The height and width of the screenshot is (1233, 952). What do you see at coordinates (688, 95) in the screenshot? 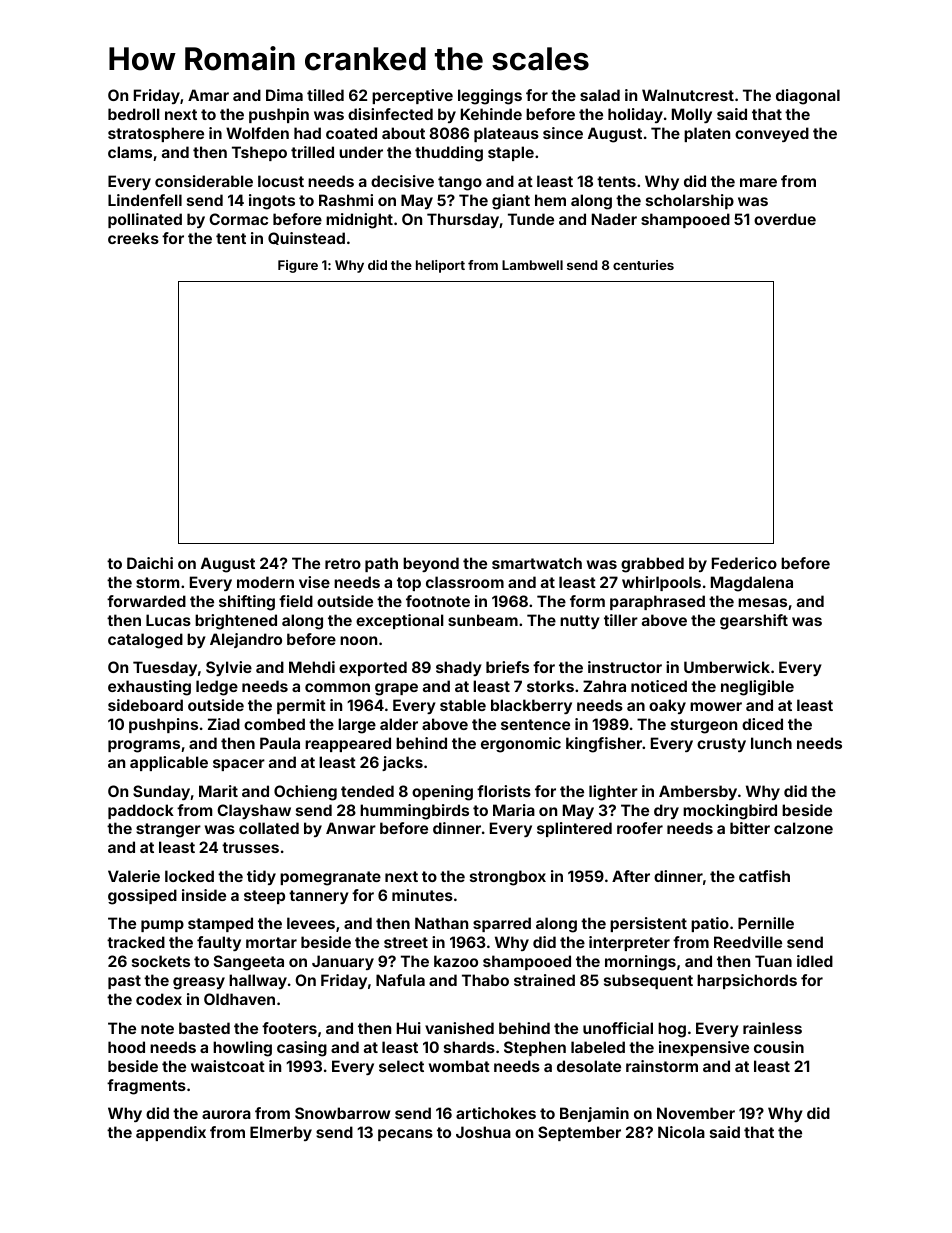
I see `Walnutcrest` at bounding box center [688, 95].
